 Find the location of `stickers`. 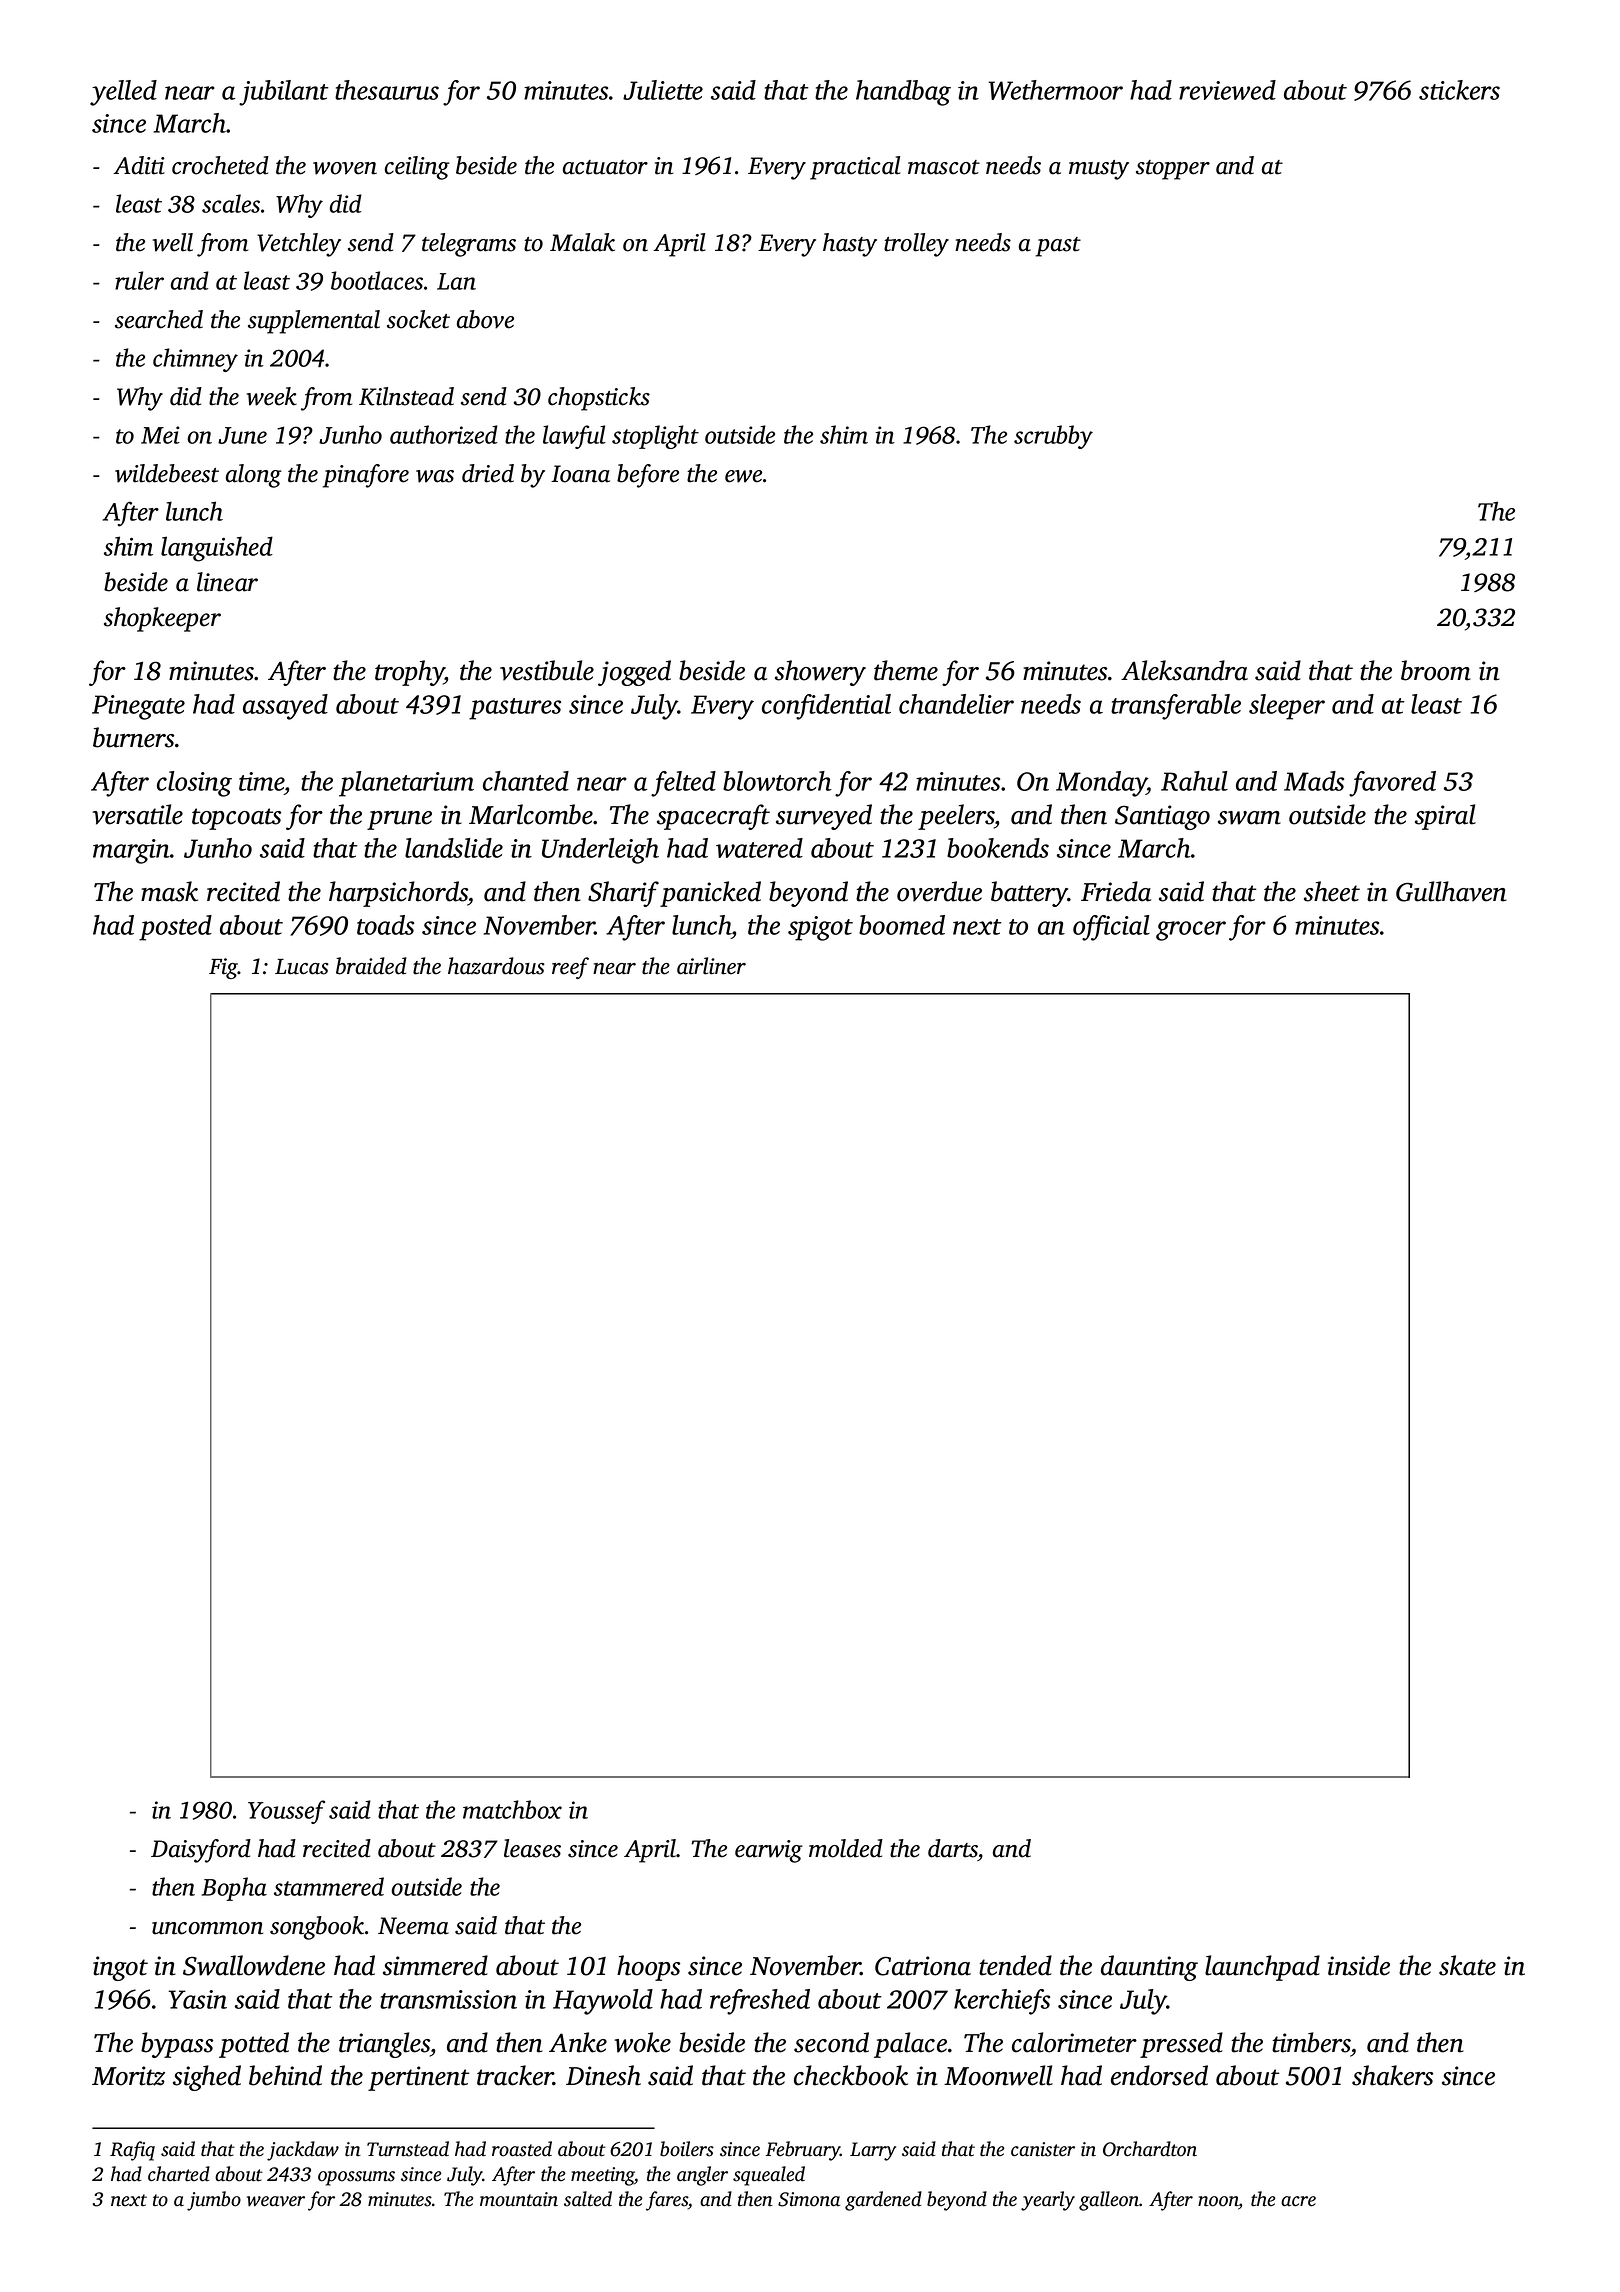

stickers is located at coordinates (1459, 90).
